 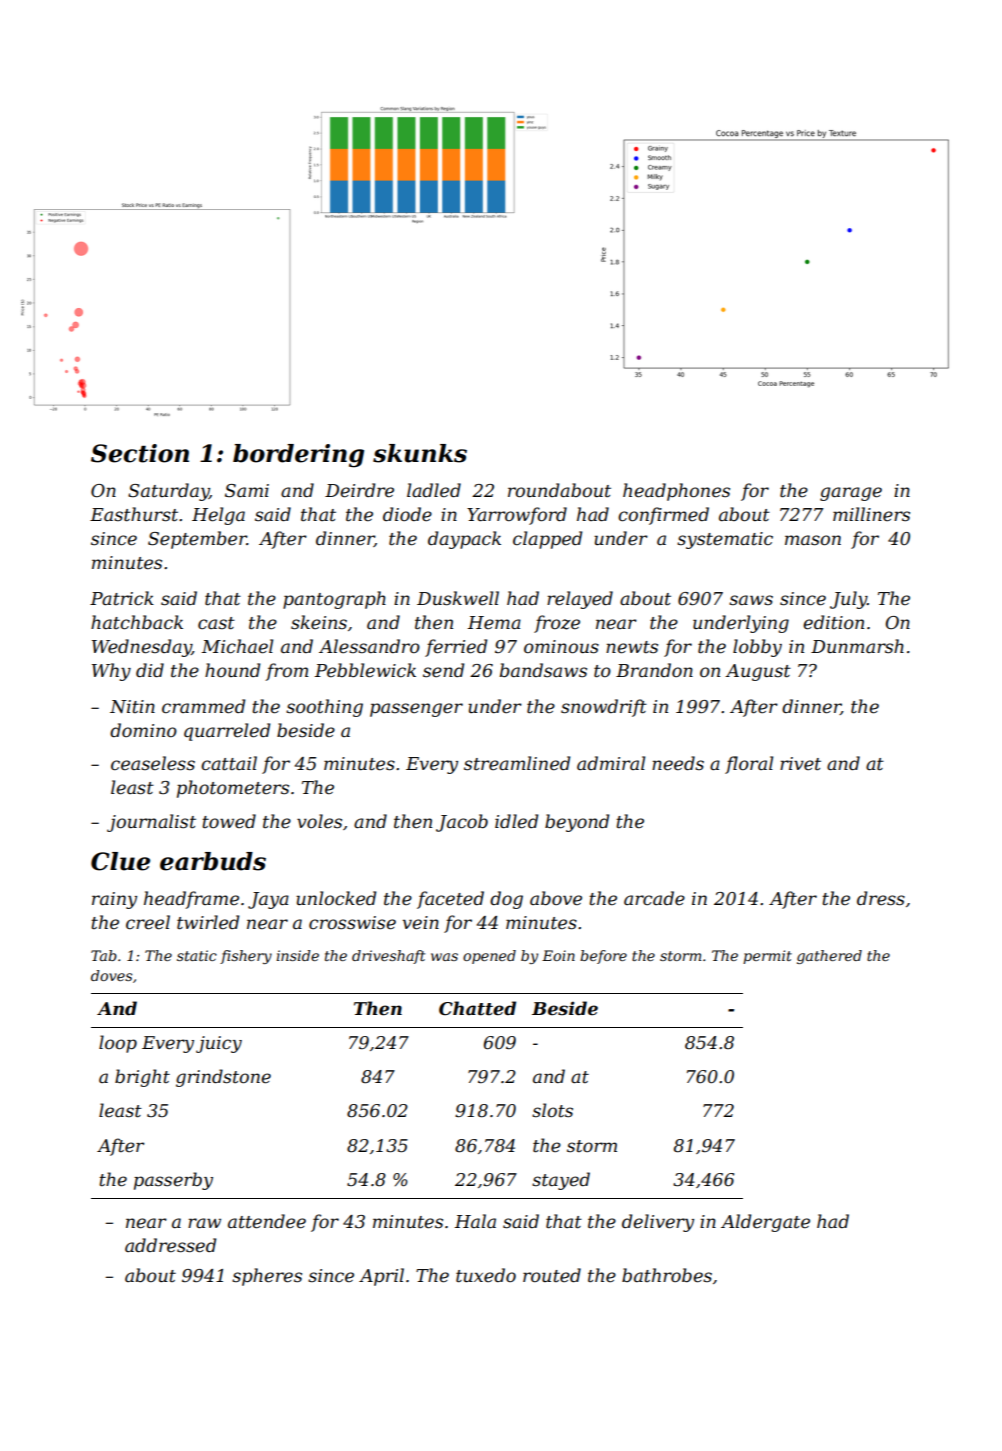 What do you see at coordinates (851, 494) in the screenshot?
I see `garage` at bounding box center [851, 494].
